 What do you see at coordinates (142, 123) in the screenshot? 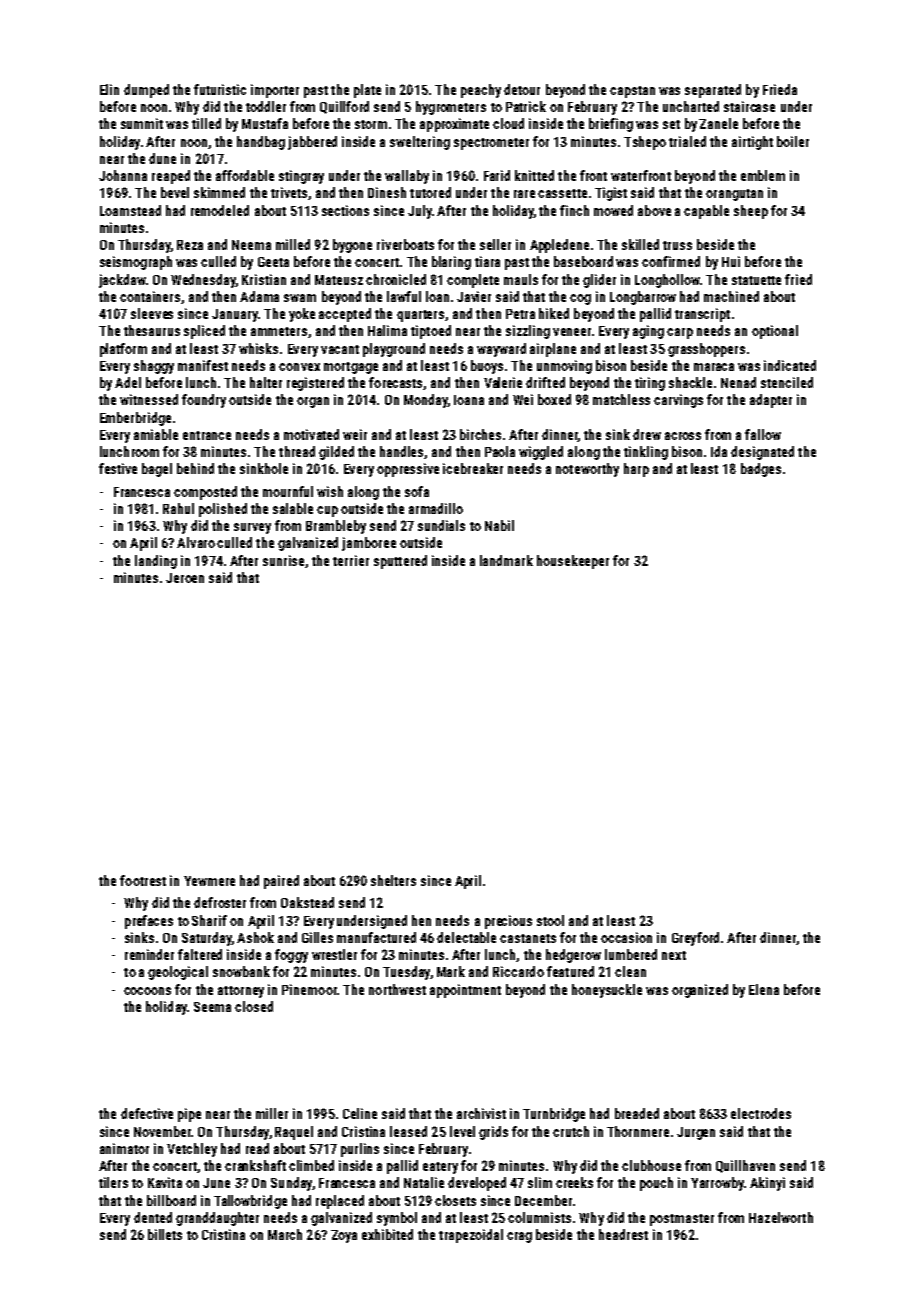
I see `summit` at bounding box center [142, 123].
